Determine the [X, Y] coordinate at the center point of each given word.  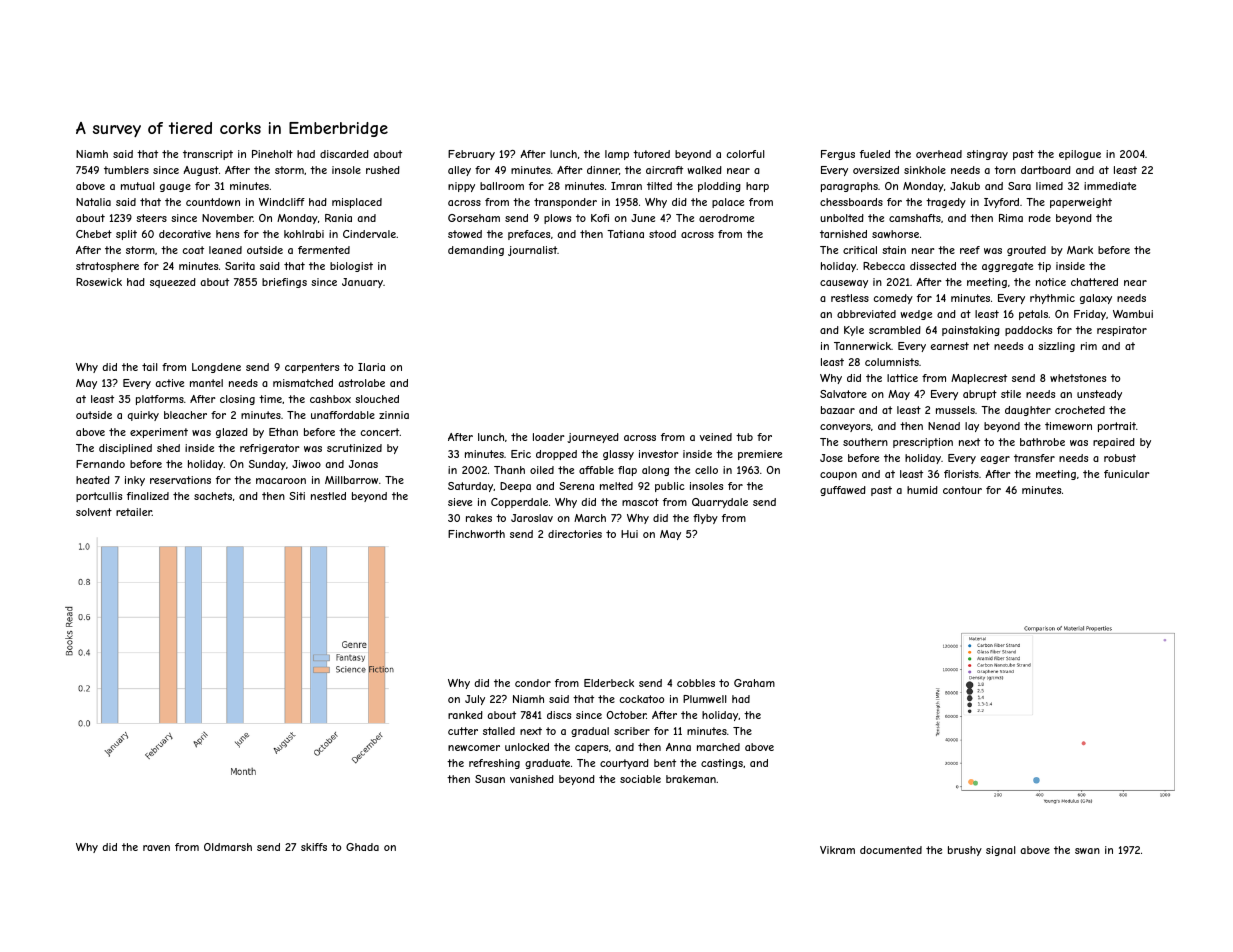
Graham [754, 683]
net [982, 346]
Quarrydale [720, 503]
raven [156, 848]
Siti [297, 496]
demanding [476, 251]
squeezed [173, 283]
